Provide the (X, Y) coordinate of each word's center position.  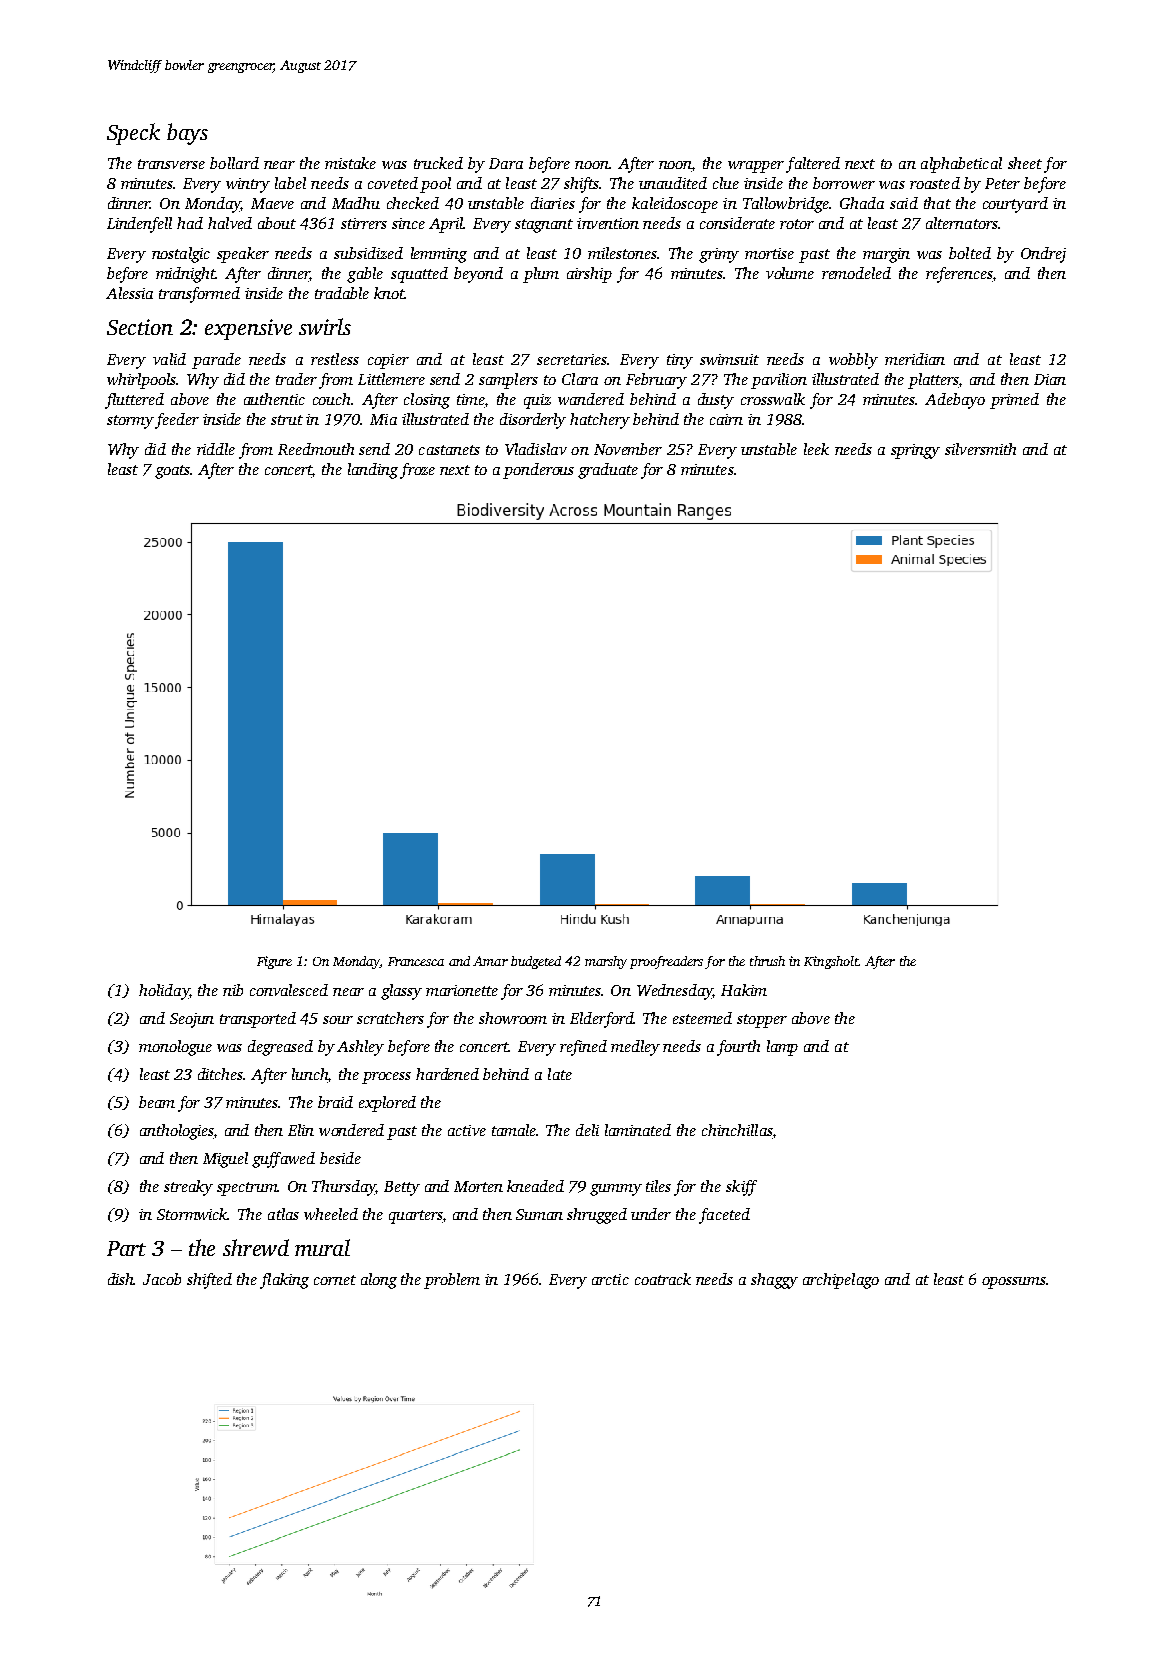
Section (140, 327)
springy (915, 451)
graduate (608, 471)
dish (121, 1279)
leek (816, 449)
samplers (508, 381)
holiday (164, 992)
